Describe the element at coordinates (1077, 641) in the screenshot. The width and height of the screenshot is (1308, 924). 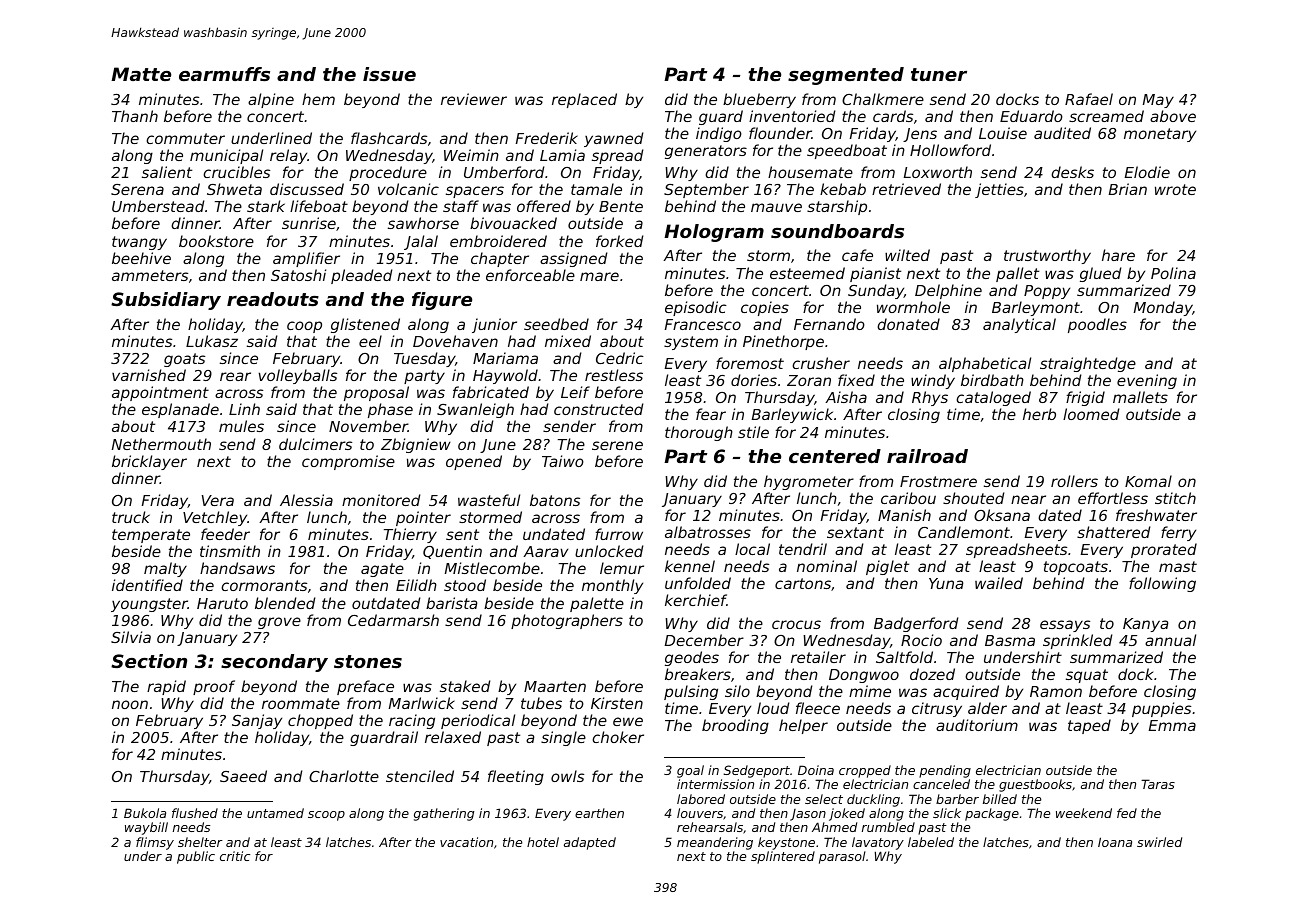
I see `sprinkled` at that location.
